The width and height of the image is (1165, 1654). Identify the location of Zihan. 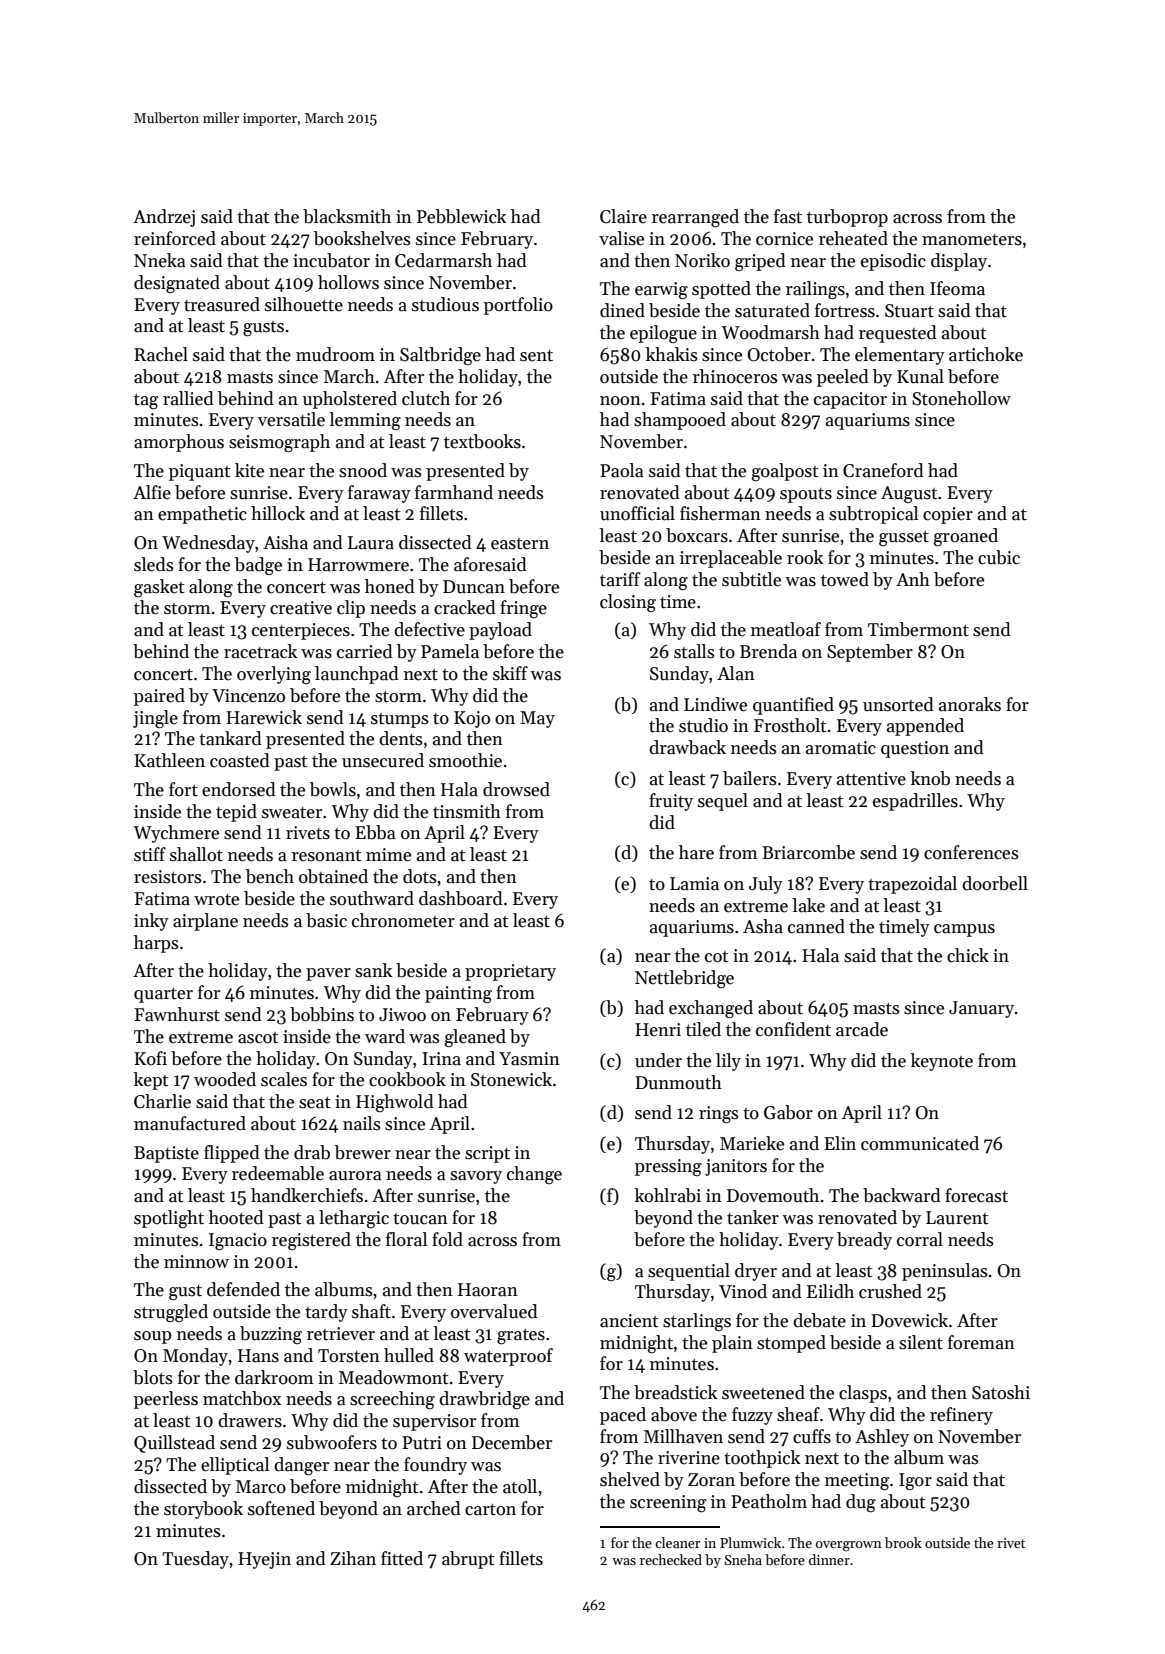
(353, 1558).
